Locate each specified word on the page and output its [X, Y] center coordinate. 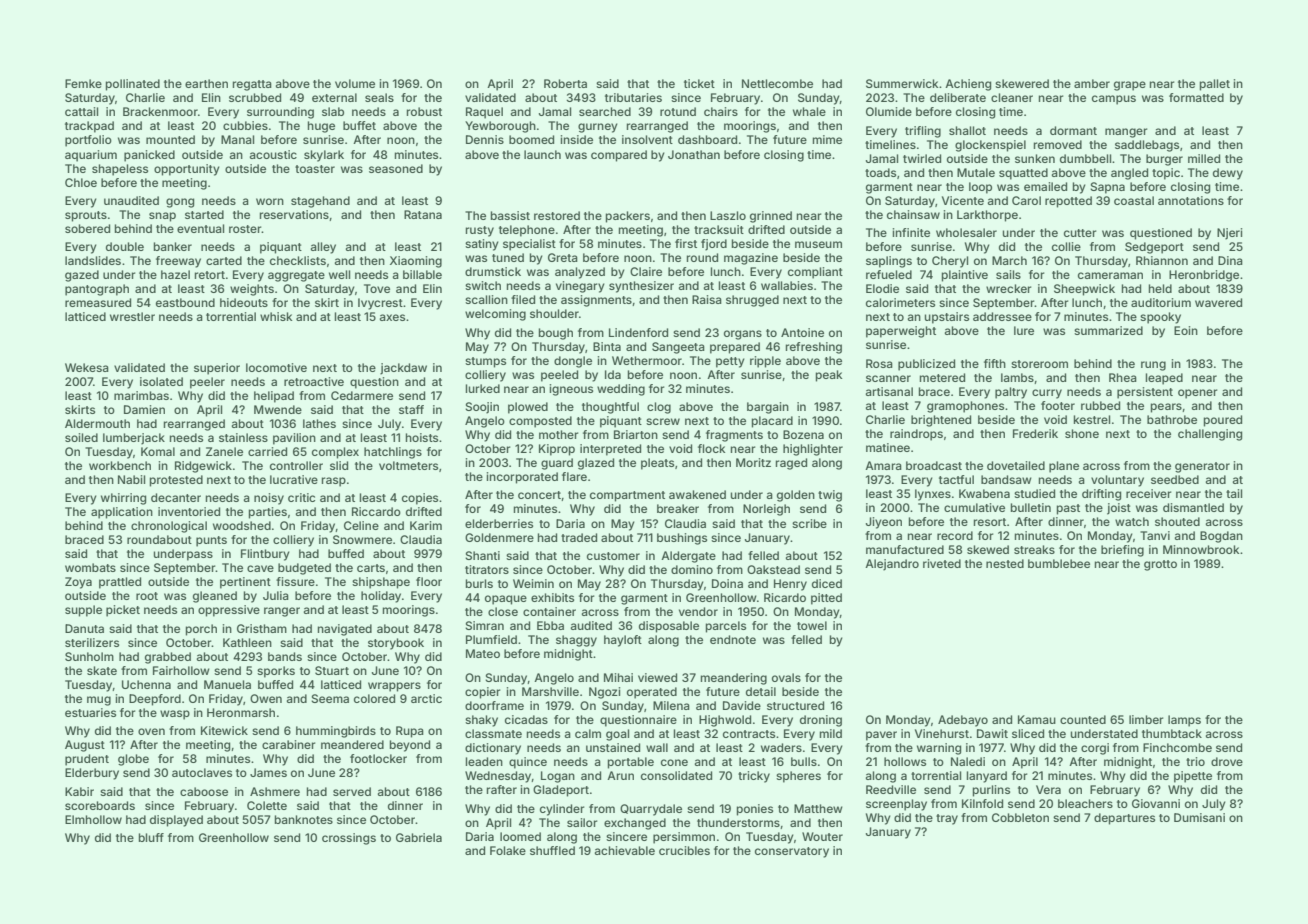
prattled [120, 583]
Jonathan [694, 154]
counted [1083, 719]
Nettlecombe [777, 83]
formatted [1196, 97]
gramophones [965, 407]
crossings [349, 839]
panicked [149, 156]
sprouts [86, 216]
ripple [765, 362]
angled [1129, 174]
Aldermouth [97, 423]
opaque [506, 600]
